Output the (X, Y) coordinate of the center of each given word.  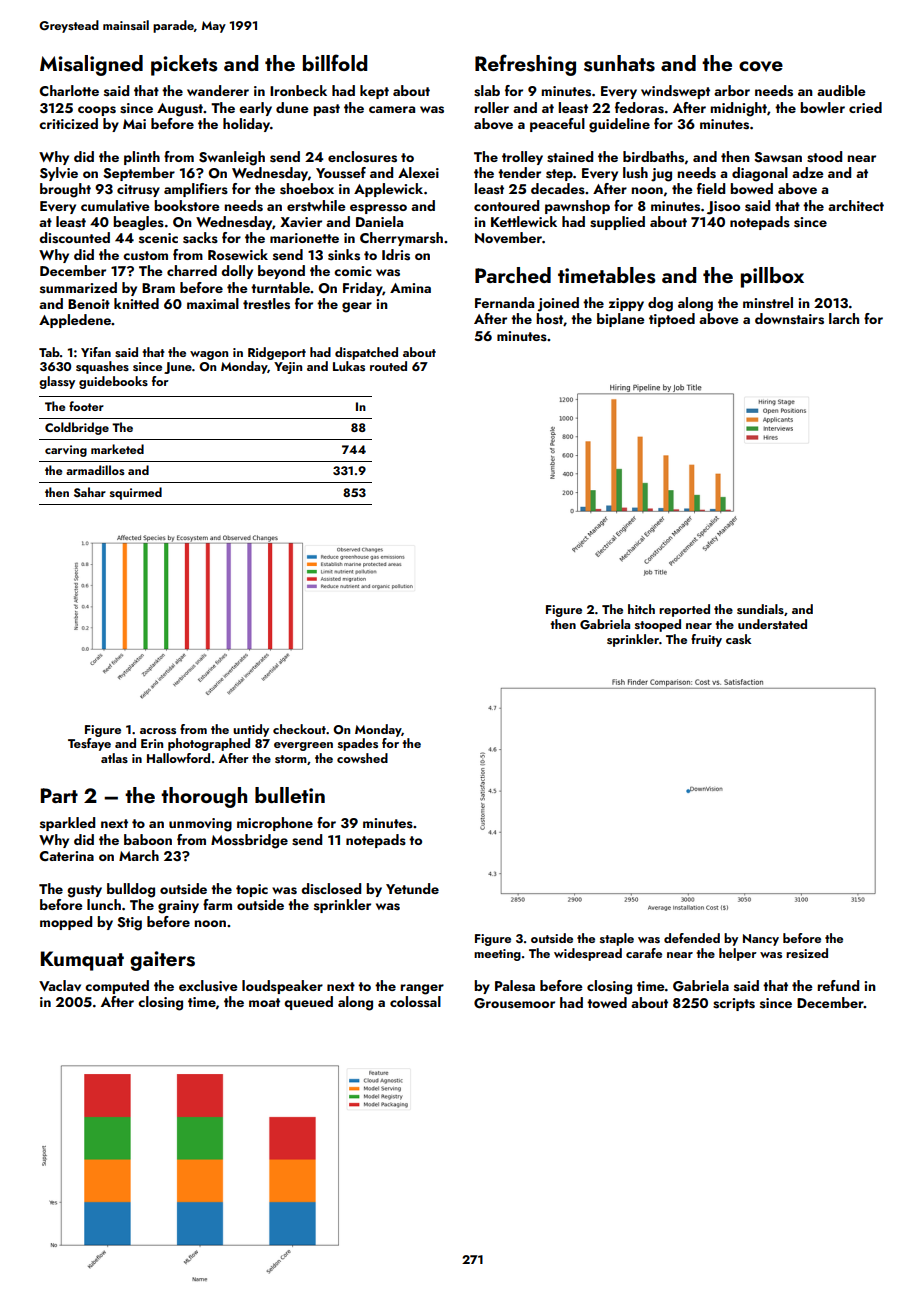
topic (252, 890)
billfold (335, 62)
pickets (184, 65)
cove (761, 66)
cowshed (362, 758)
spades (358, 744)
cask (738, 639)
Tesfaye (89, 744)
